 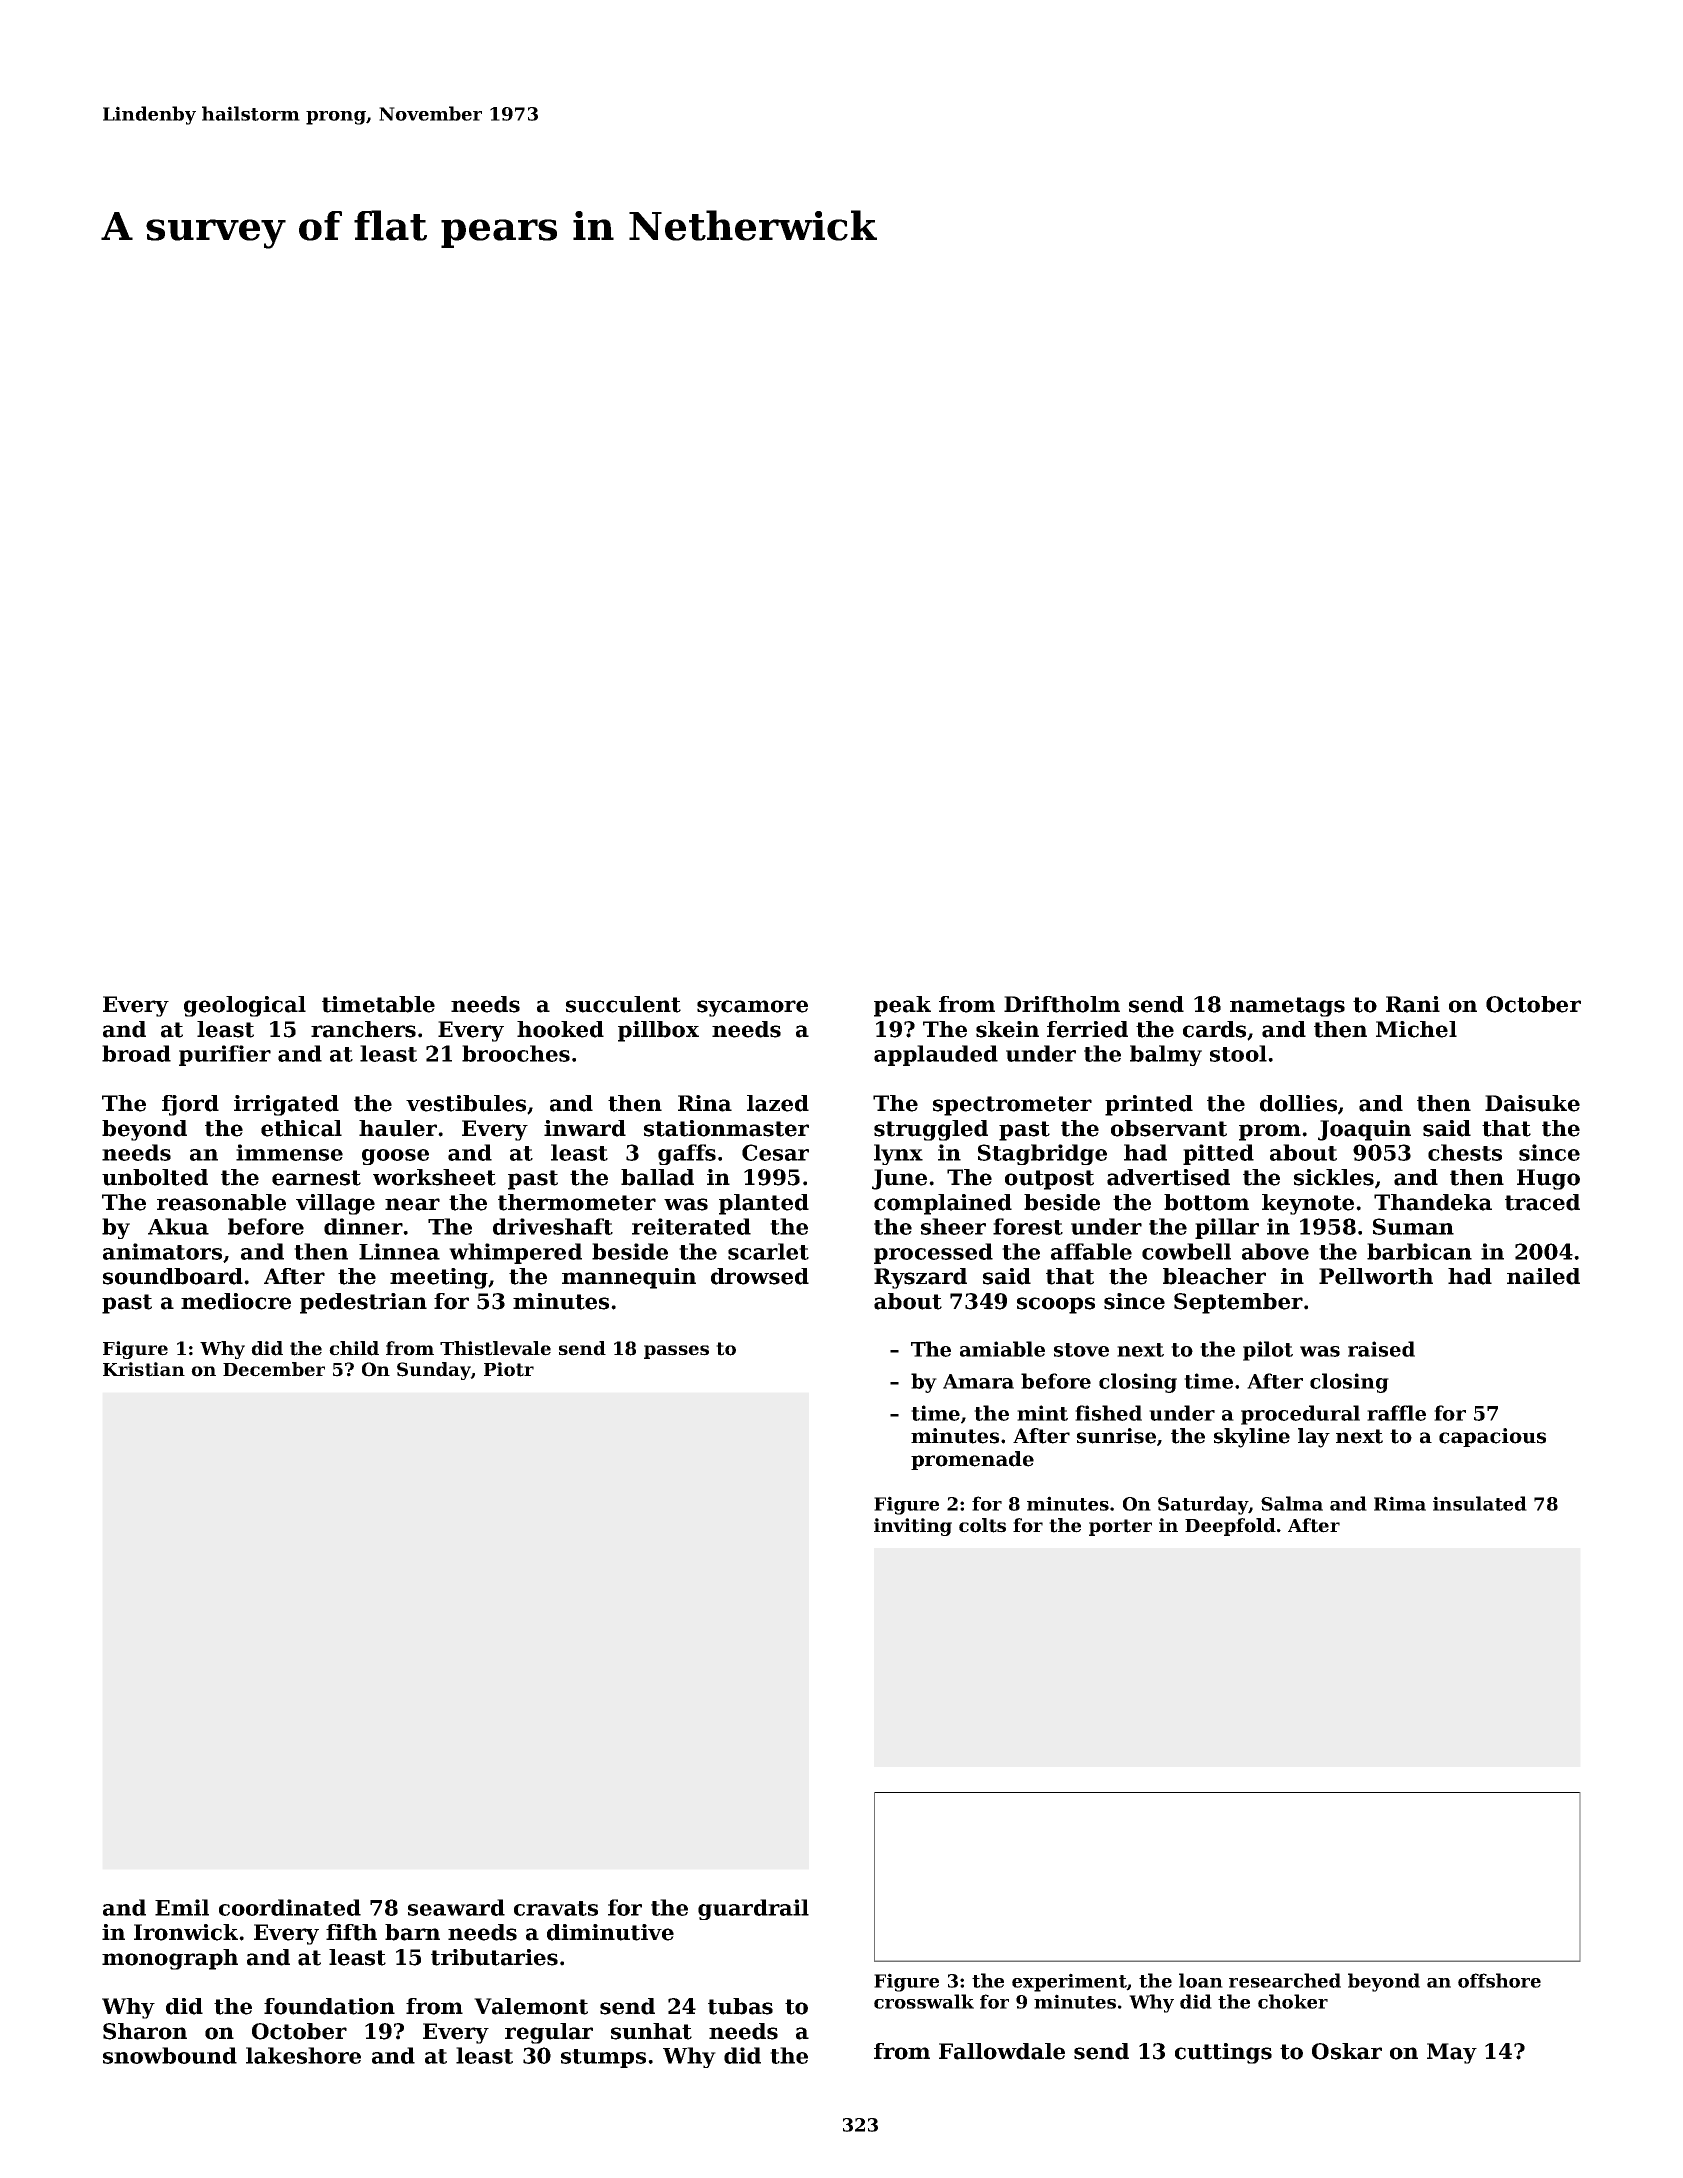 I want to click on snowbound, so click(x=170, y=2055).
